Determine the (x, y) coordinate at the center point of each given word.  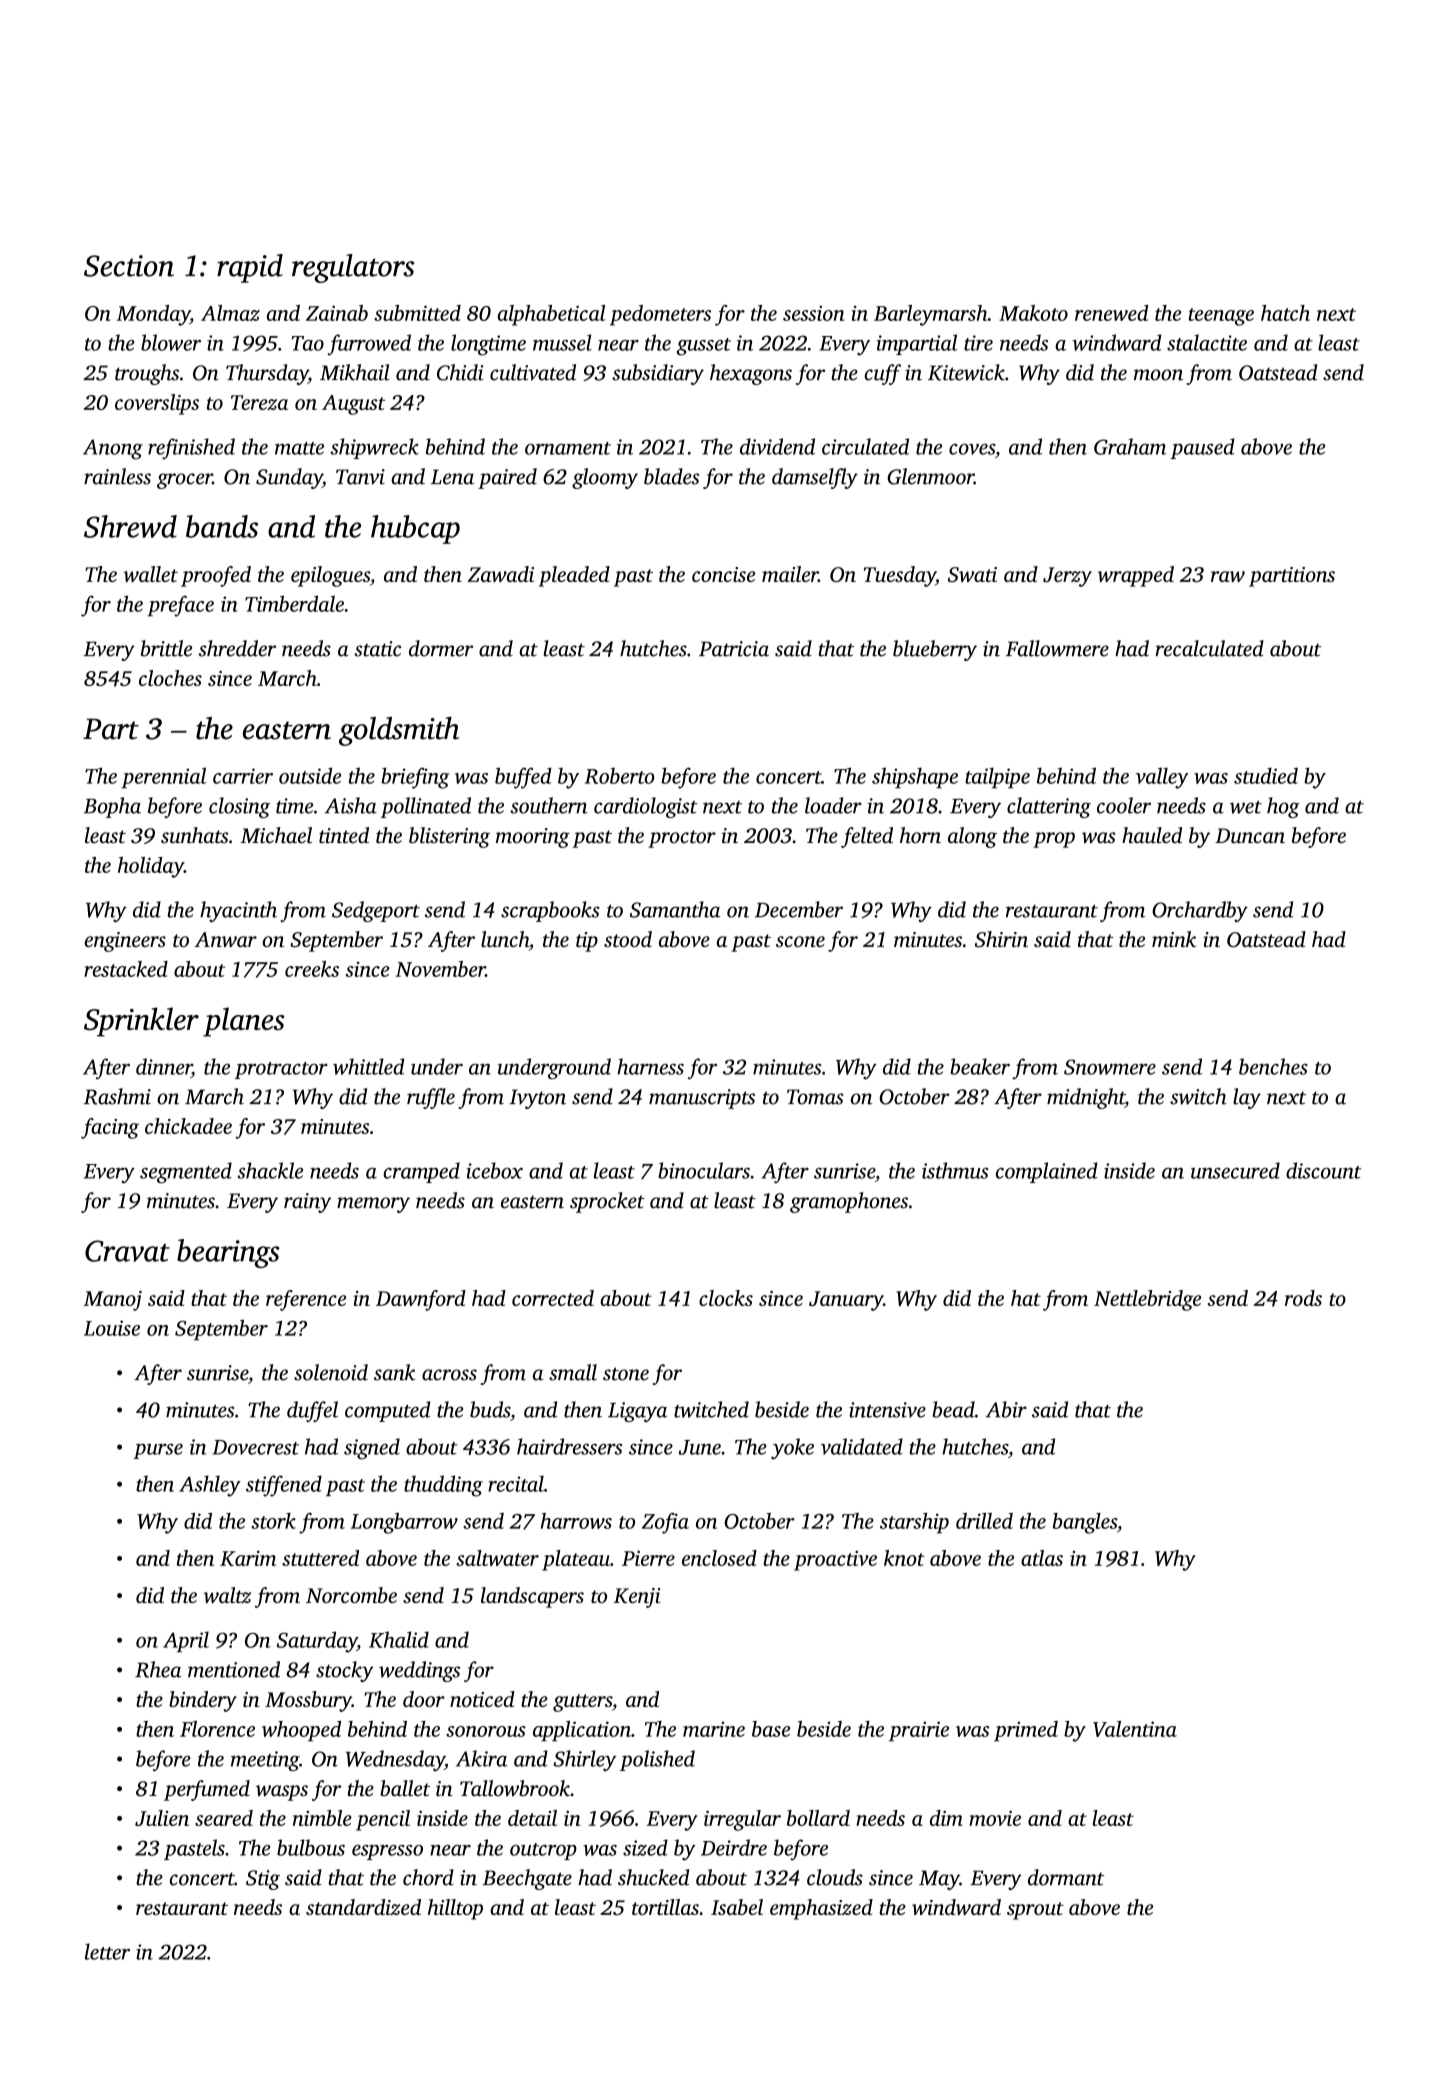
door (424, 1699)
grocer (185, 481)
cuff (883, 374)
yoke (792, 1448)
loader (833, 805)
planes (244, 1022)
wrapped (1136, 576)
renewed (1111, 313)
